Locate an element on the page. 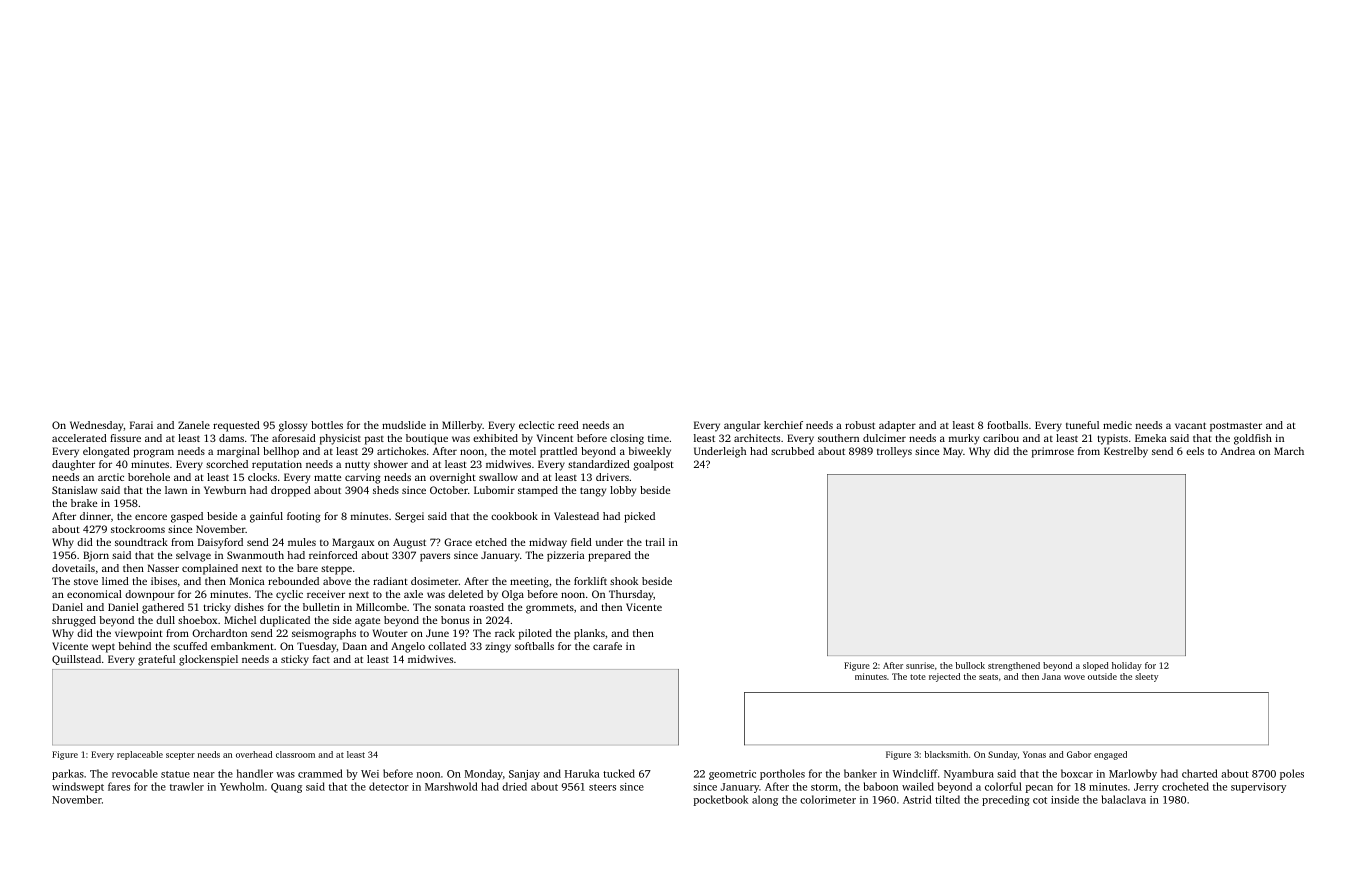 Image resolution: width=1372 pixels, height=887 pixels. standardized is located at coordinates (599, 464).
